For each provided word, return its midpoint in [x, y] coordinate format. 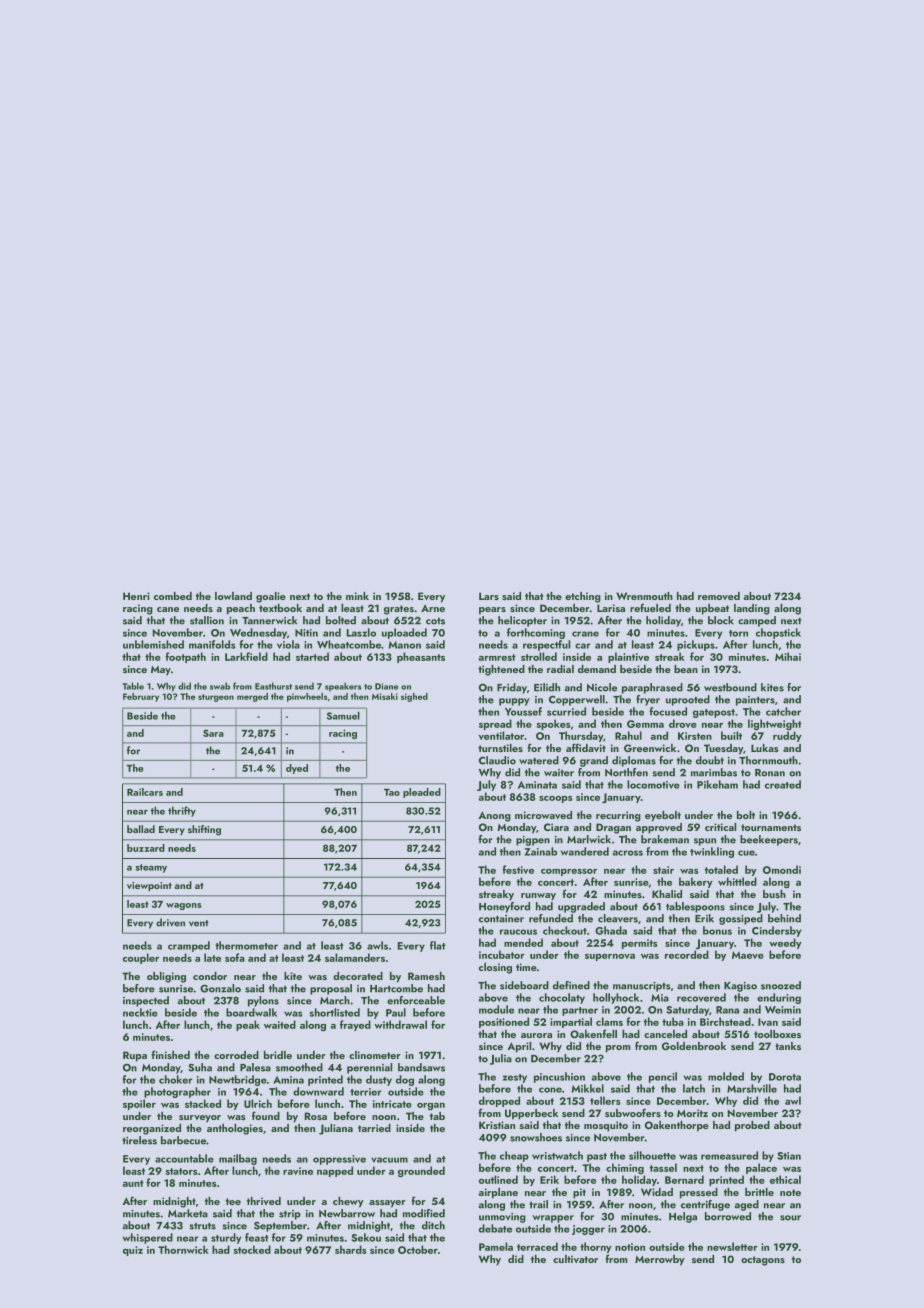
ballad [141, 829]
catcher [783, 711]
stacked [203, 1103]
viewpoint [149, 886]
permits [640, 944]
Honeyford [504, 907]
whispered [148, 1238]
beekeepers [769, 840]
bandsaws [421, 1067]
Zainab [540, 851]
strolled [539, 656]
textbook [280, 608]
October [418, 1249]
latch [694, 1088]
